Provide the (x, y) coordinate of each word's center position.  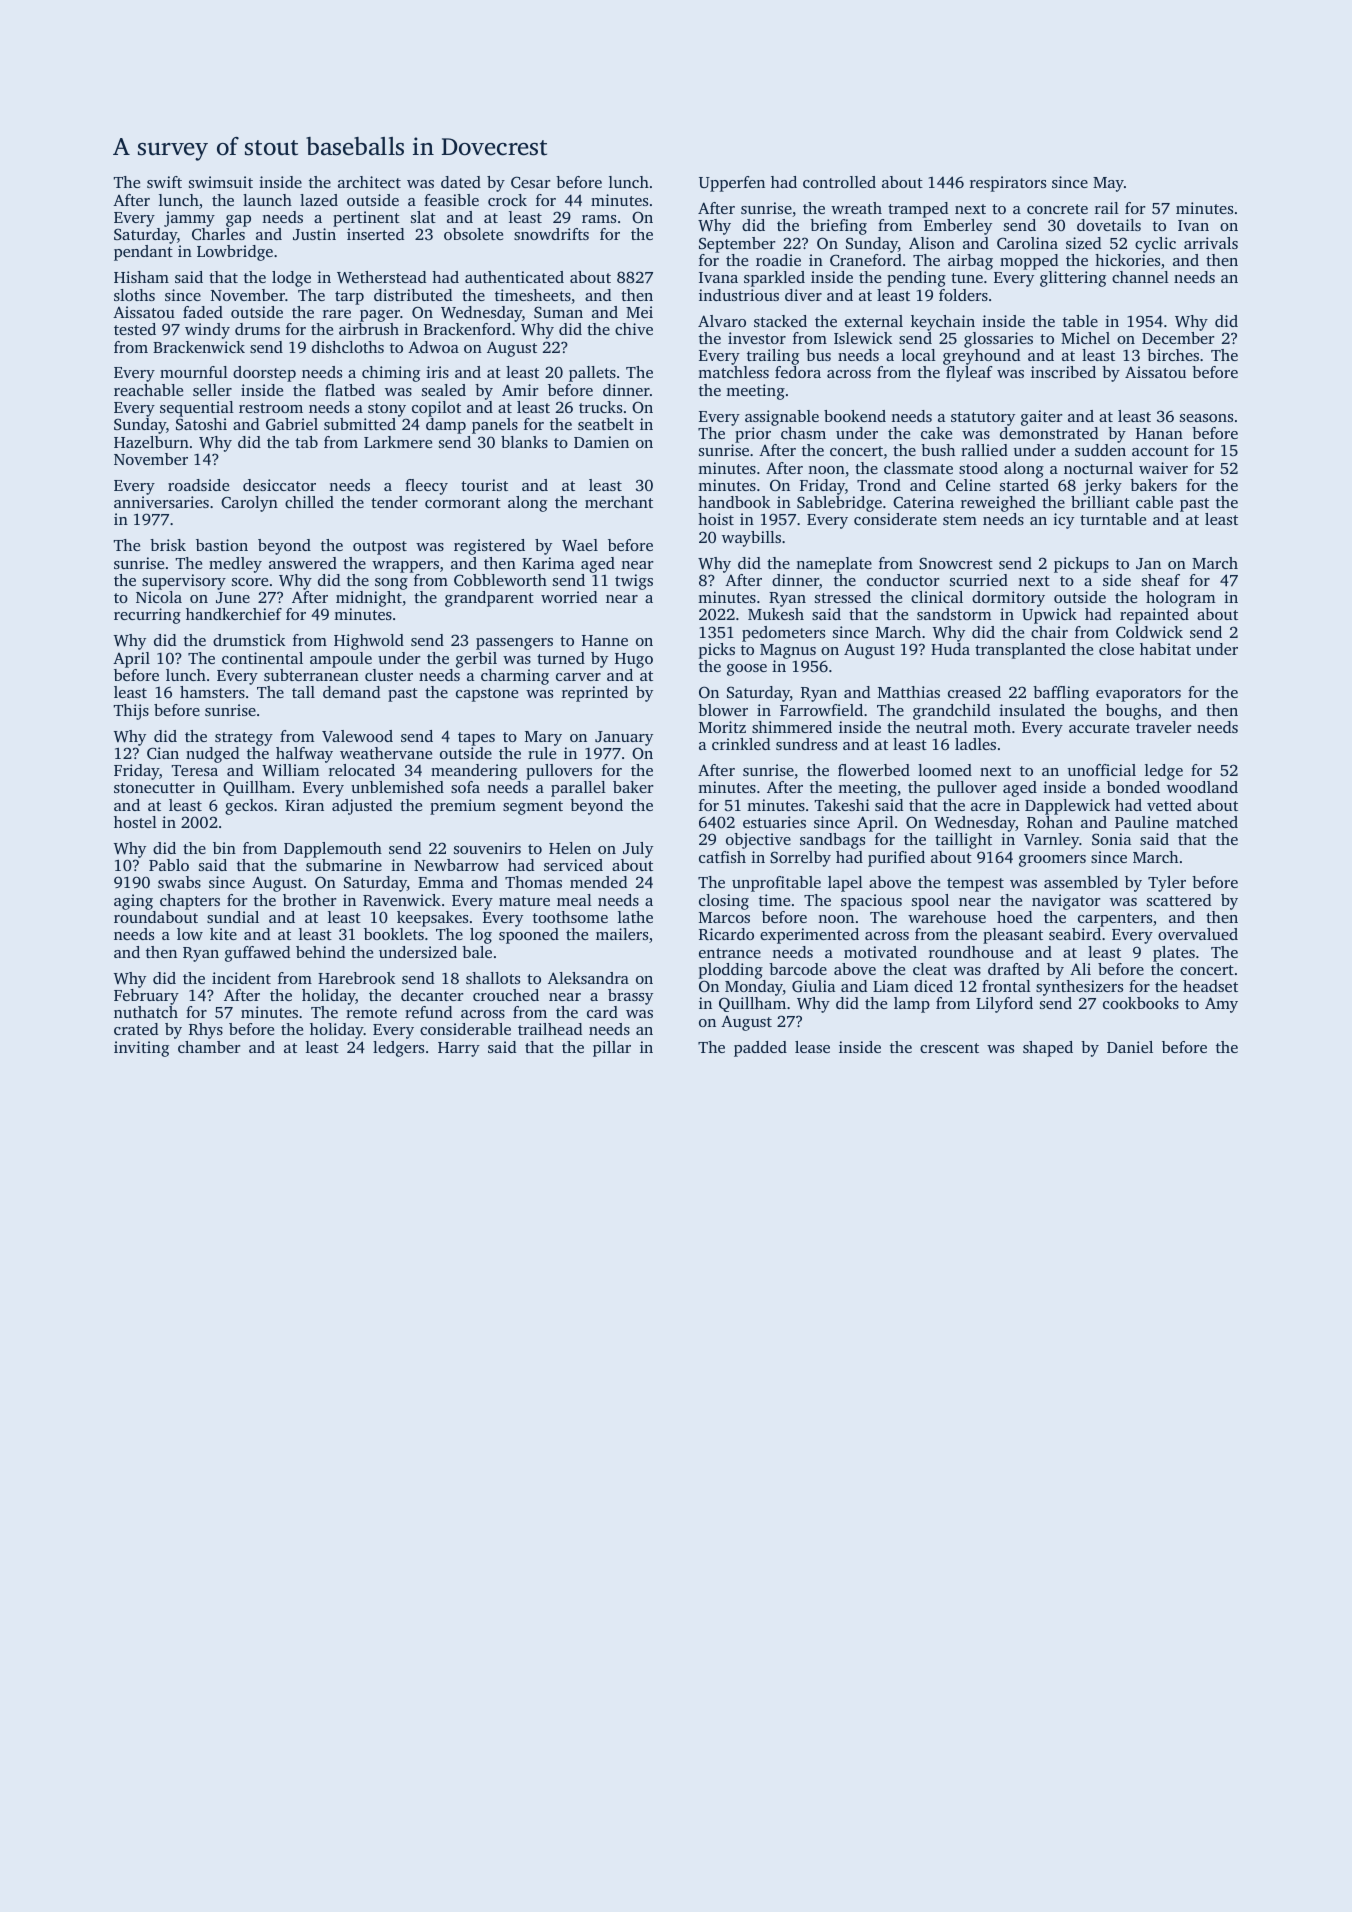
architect (369, 182)
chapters (190, 902)
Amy (1221, 1005)
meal (574, 900)
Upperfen (732, 184)
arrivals (1211, 243)
